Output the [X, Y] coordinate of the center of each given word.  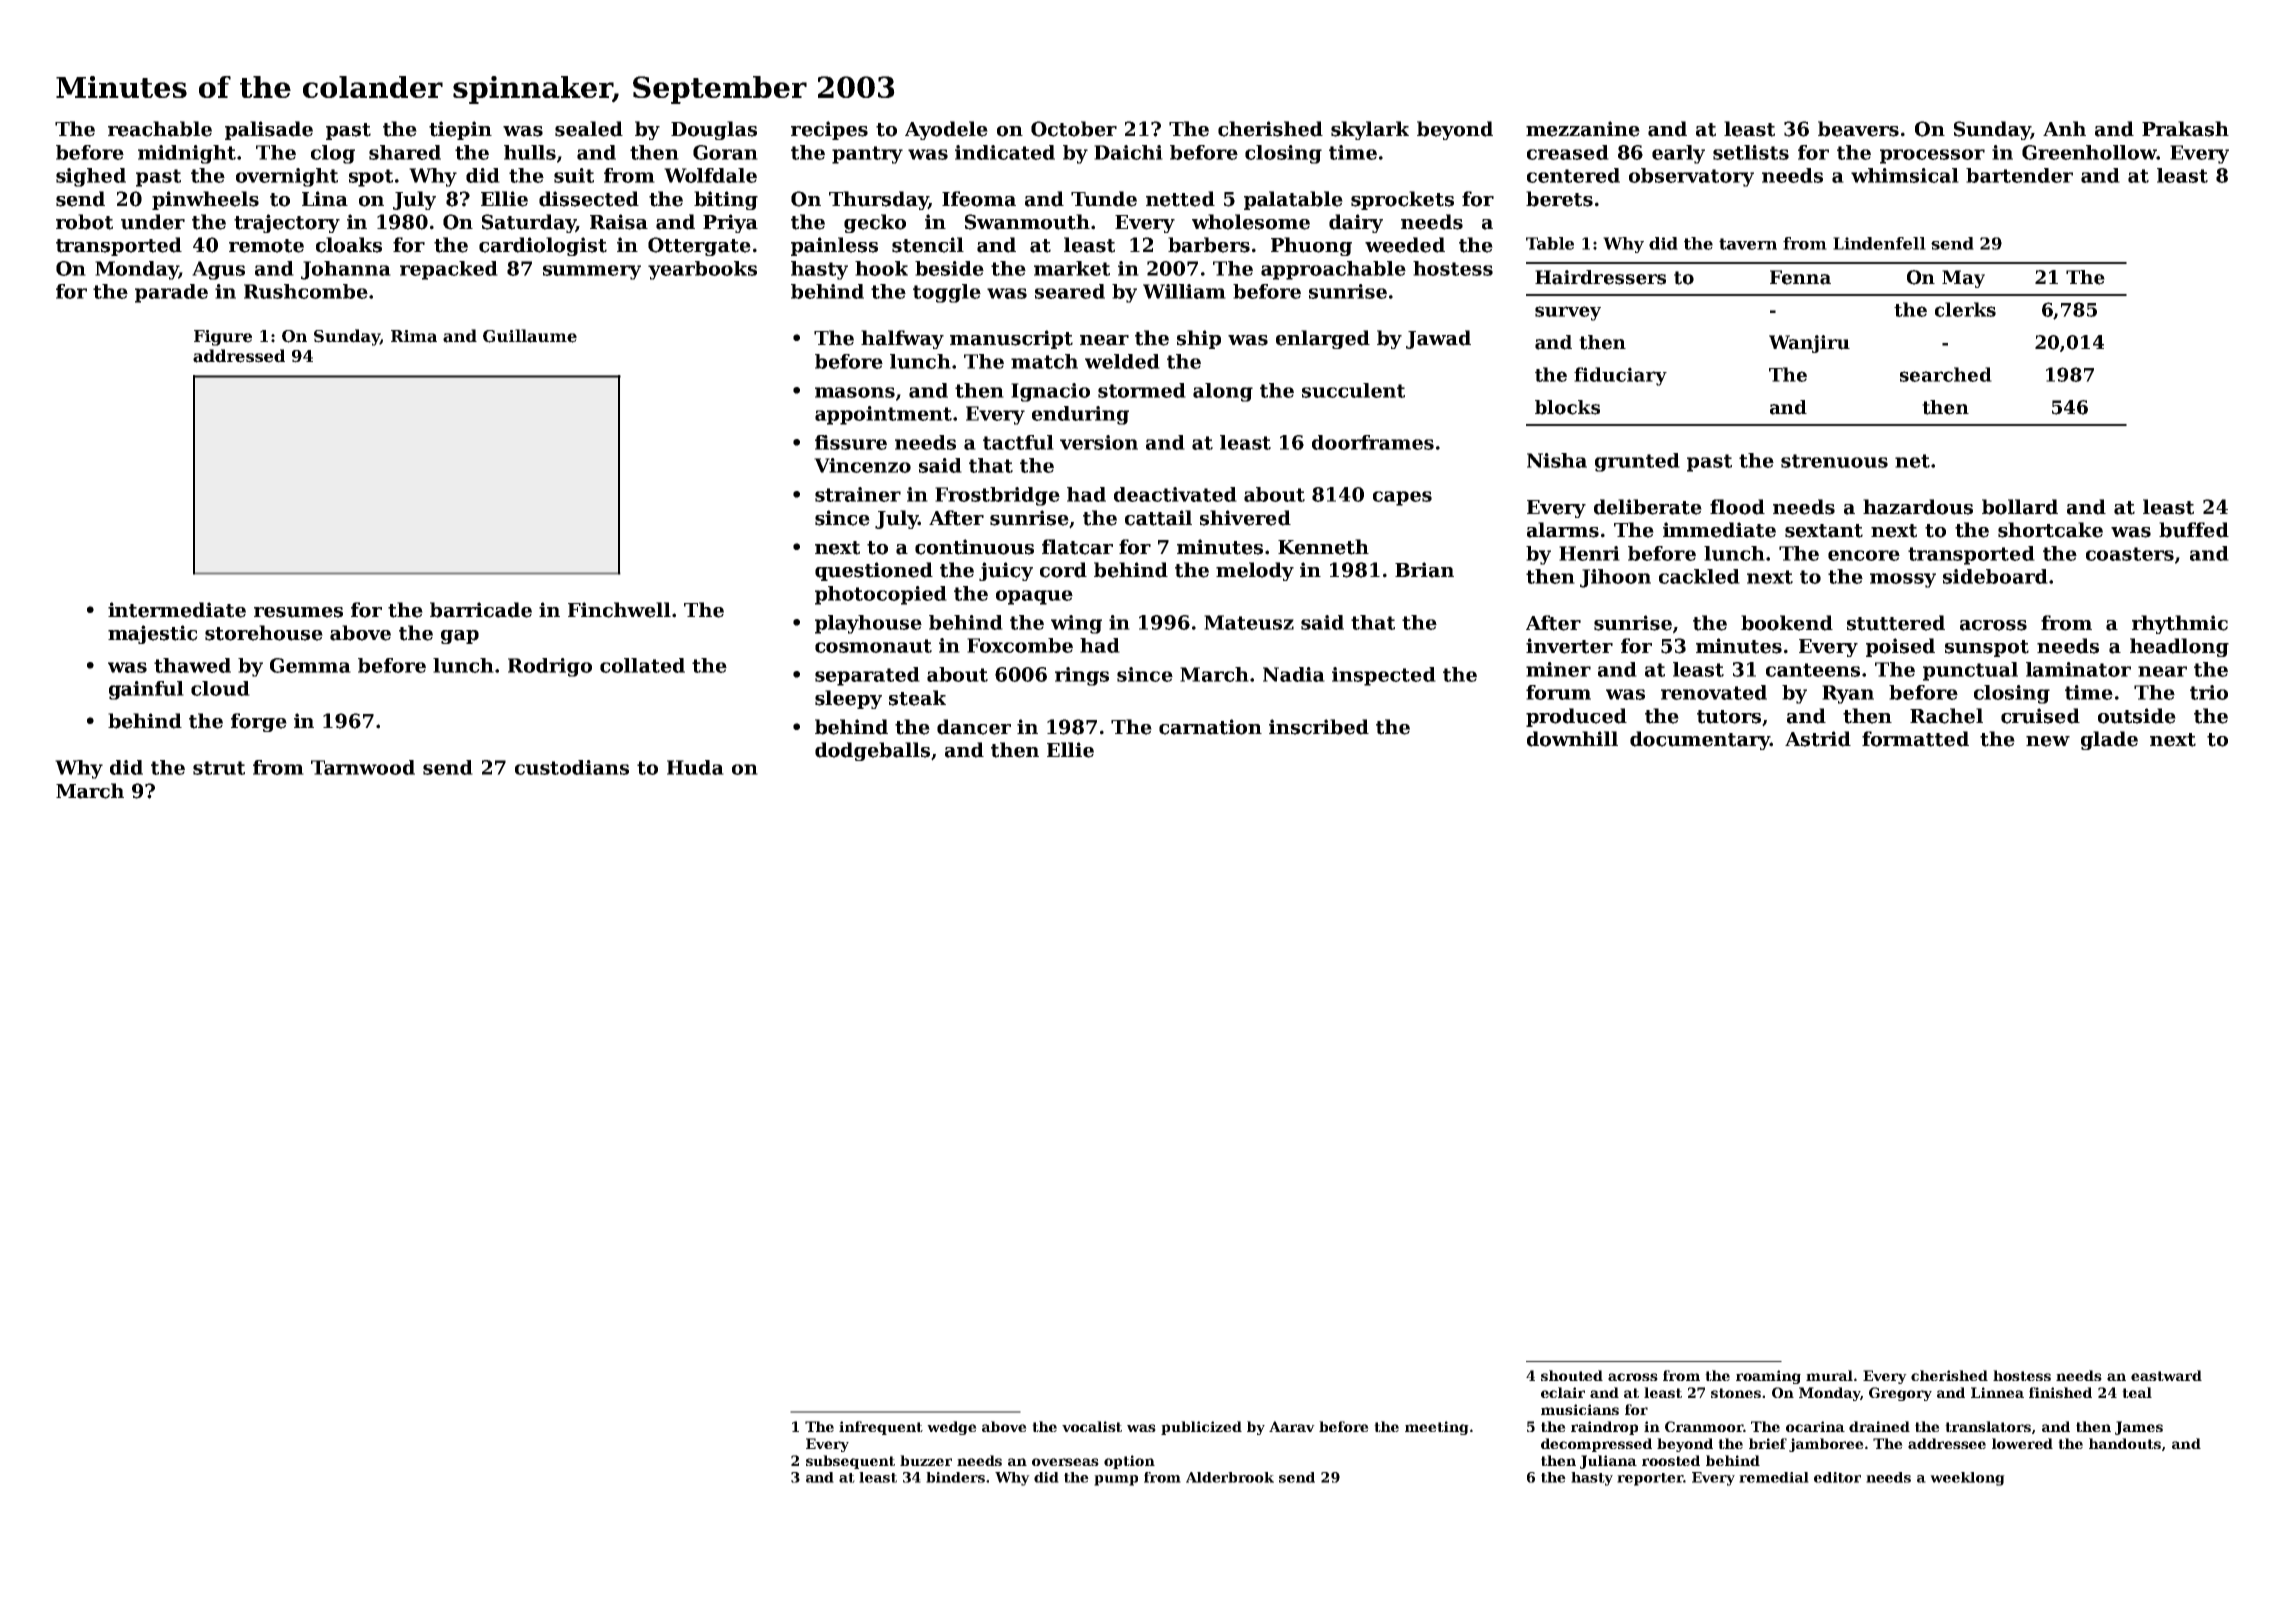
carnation [1210, 727]
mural [1829, 1375]
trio [2209, 692]
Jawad [1438, 339]
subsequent [850, 1462]
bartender [2019, 175]
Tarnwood [363, 767]
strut [219, 768]
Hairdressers [1600, 277]
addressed [239, 356]
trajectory [287, 223]
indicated [1005, 152]
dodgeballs [872, 751]
